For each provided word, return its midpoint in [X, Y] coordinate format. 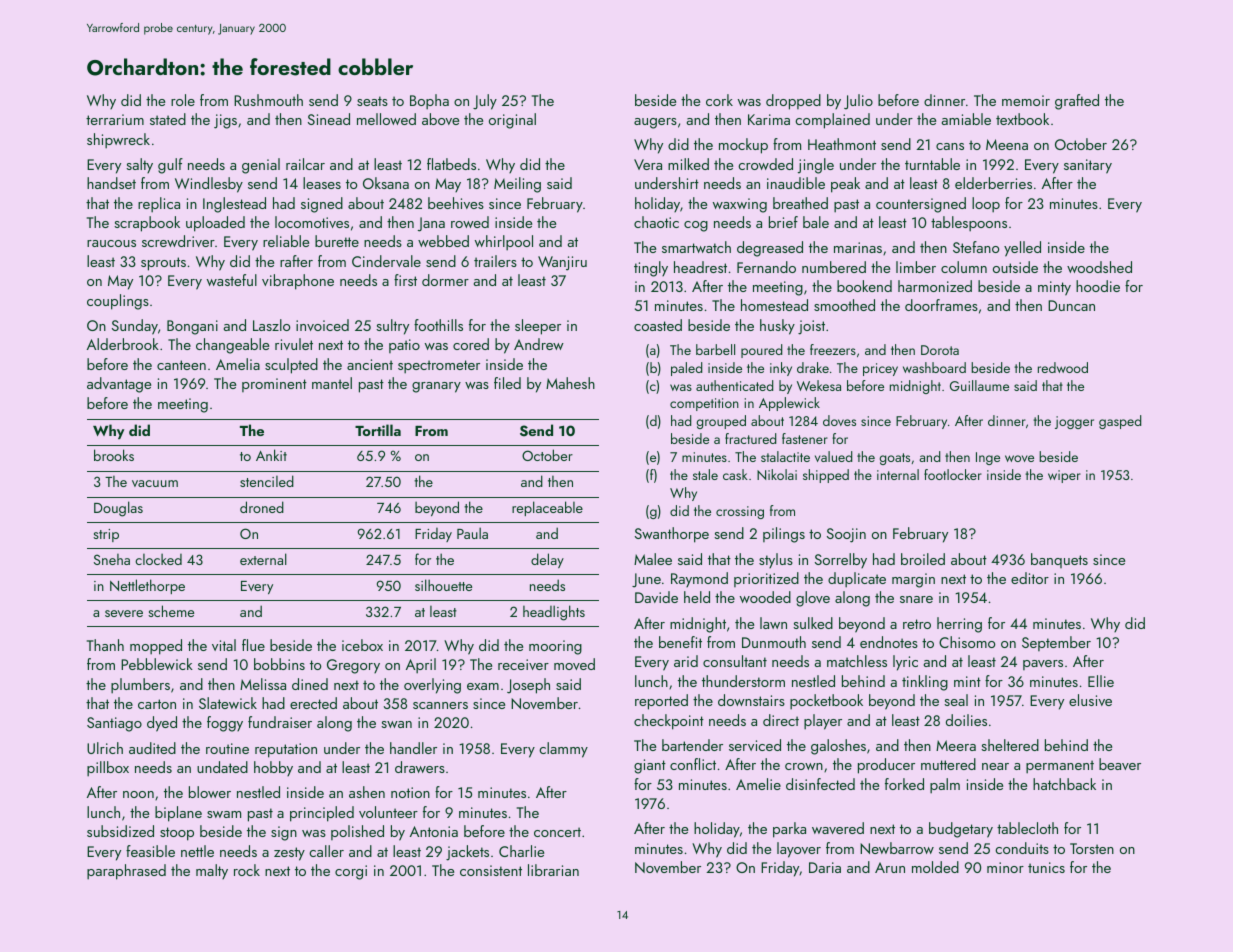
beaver [1120, 764]
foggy [225, 724]
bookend [864, 286]
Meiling [517, 185]
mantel [332, 383]
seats [372, 101]
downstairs [751, 700]
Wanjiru [562, 263]
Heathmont [842, 144]
